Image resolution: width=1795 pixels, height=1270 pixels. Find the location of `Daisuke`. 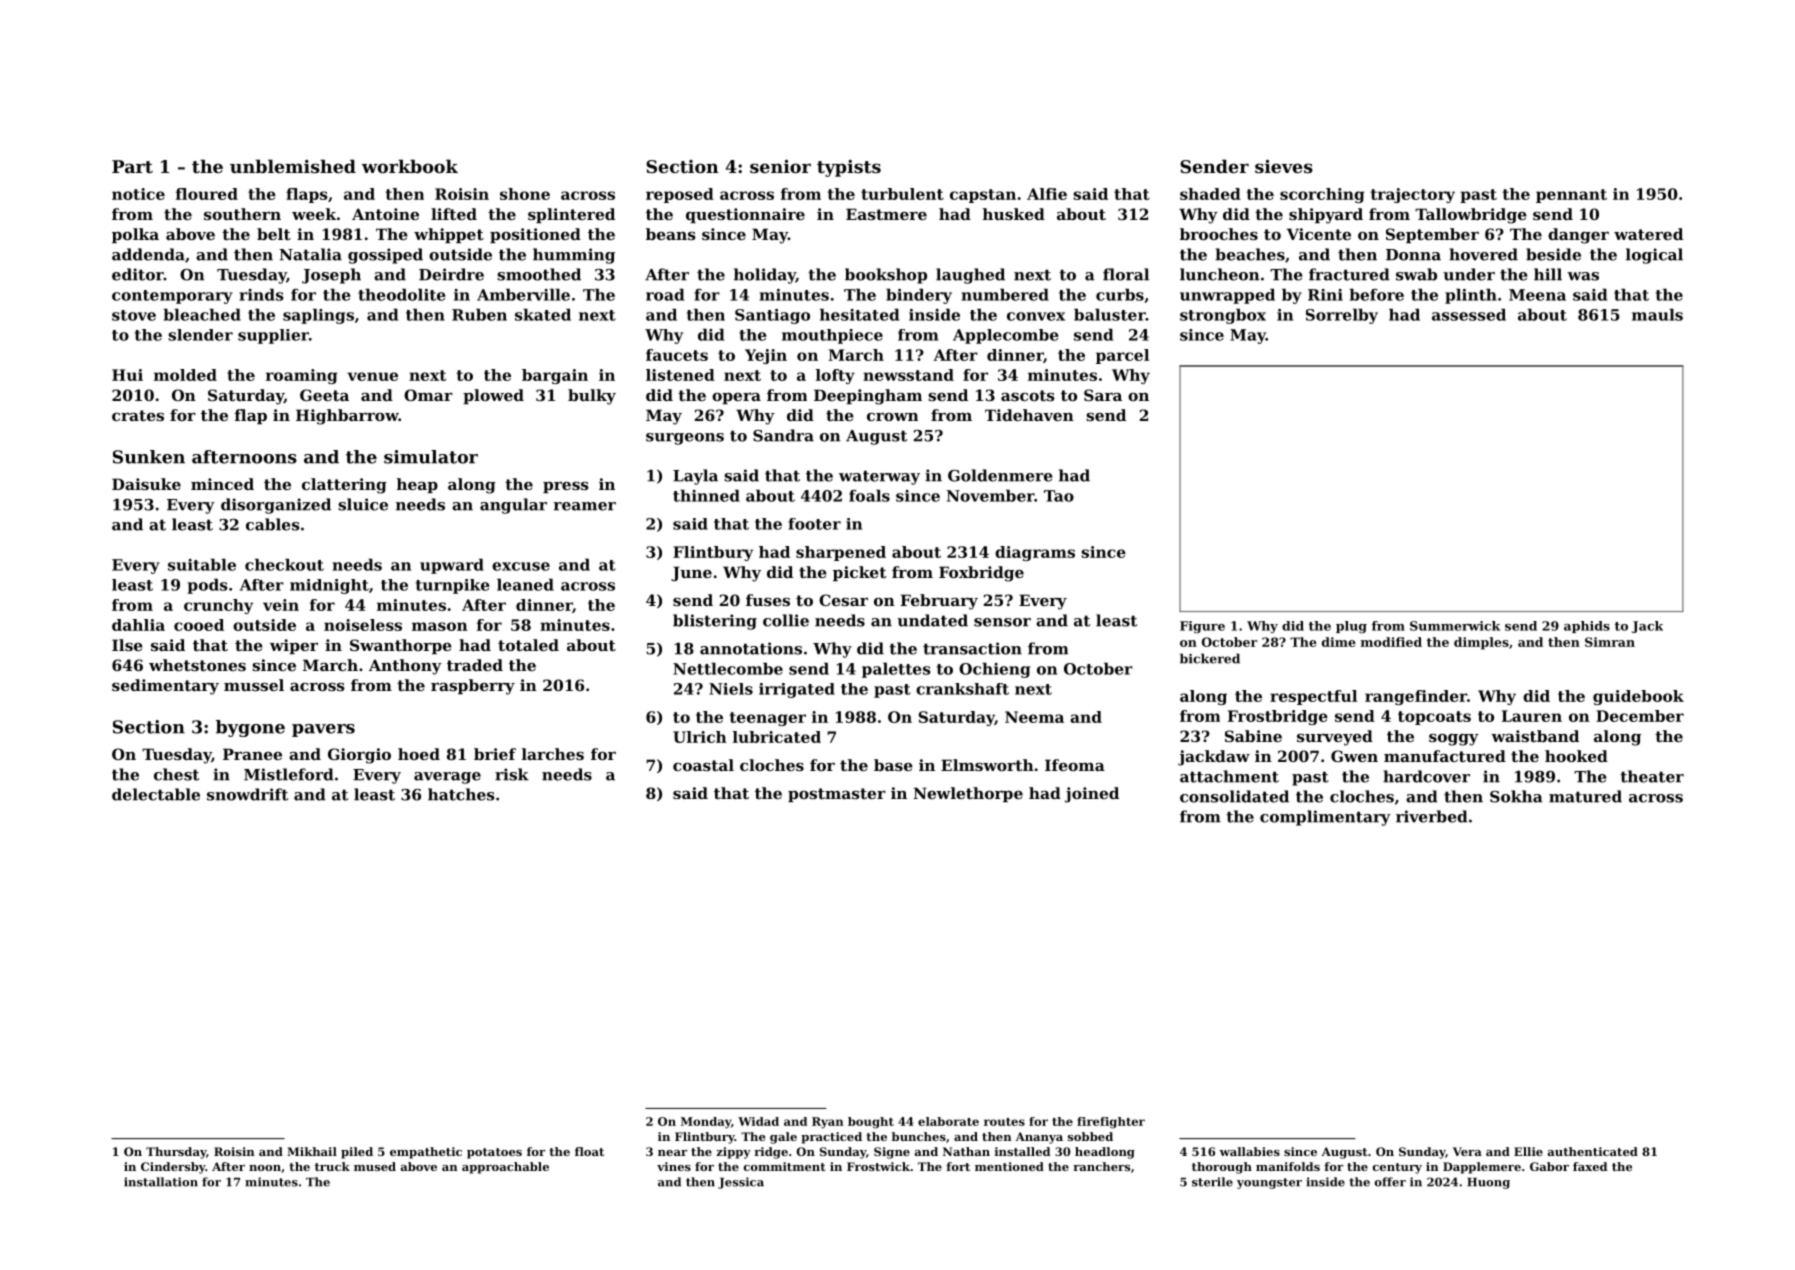

Daisuke is located at coordinates (146, 484).
